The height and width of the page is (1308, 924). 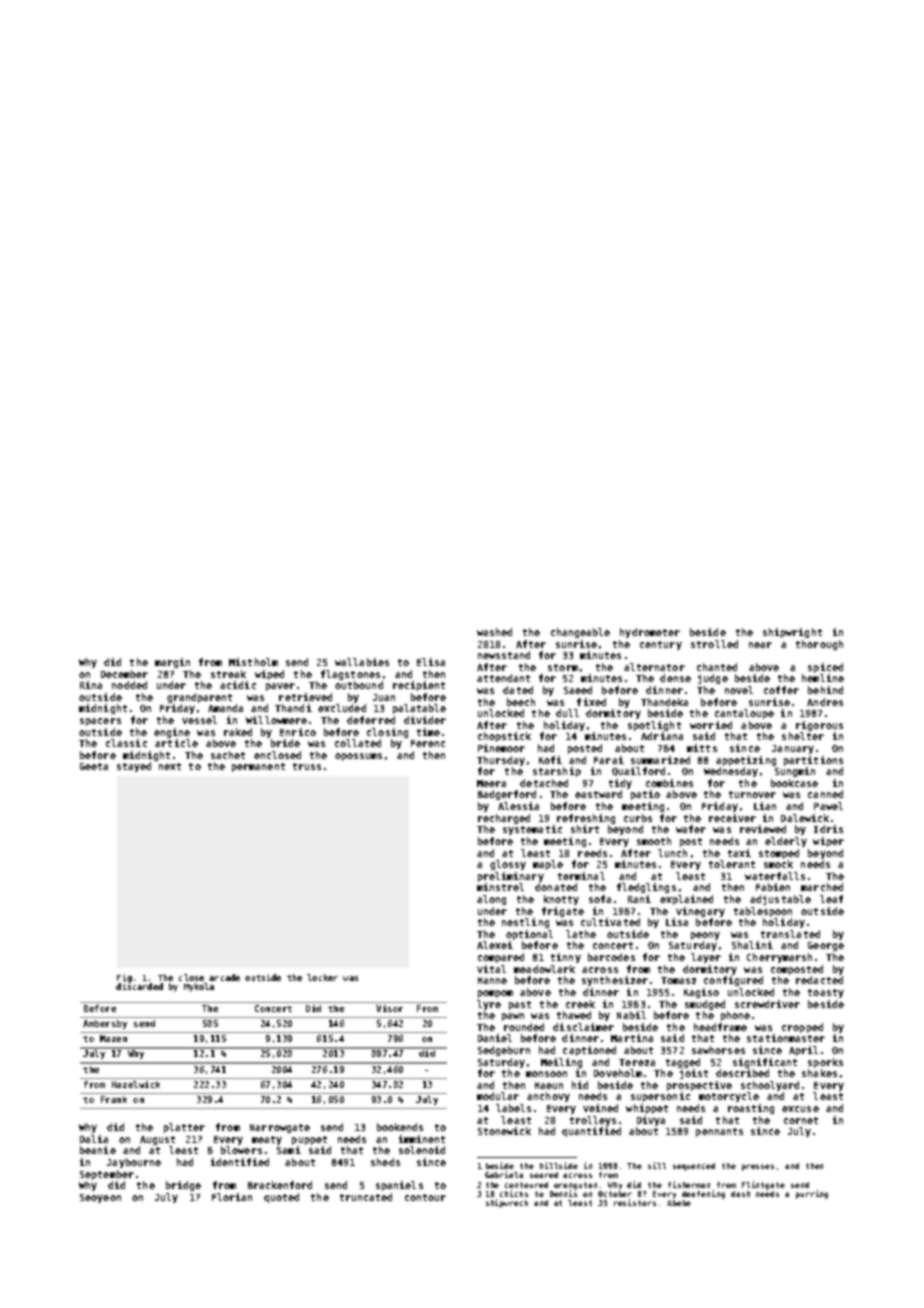 What do you see at coordinates (792, 633) in the page?
I see `shipwright` at bounding box center [792, 633].
